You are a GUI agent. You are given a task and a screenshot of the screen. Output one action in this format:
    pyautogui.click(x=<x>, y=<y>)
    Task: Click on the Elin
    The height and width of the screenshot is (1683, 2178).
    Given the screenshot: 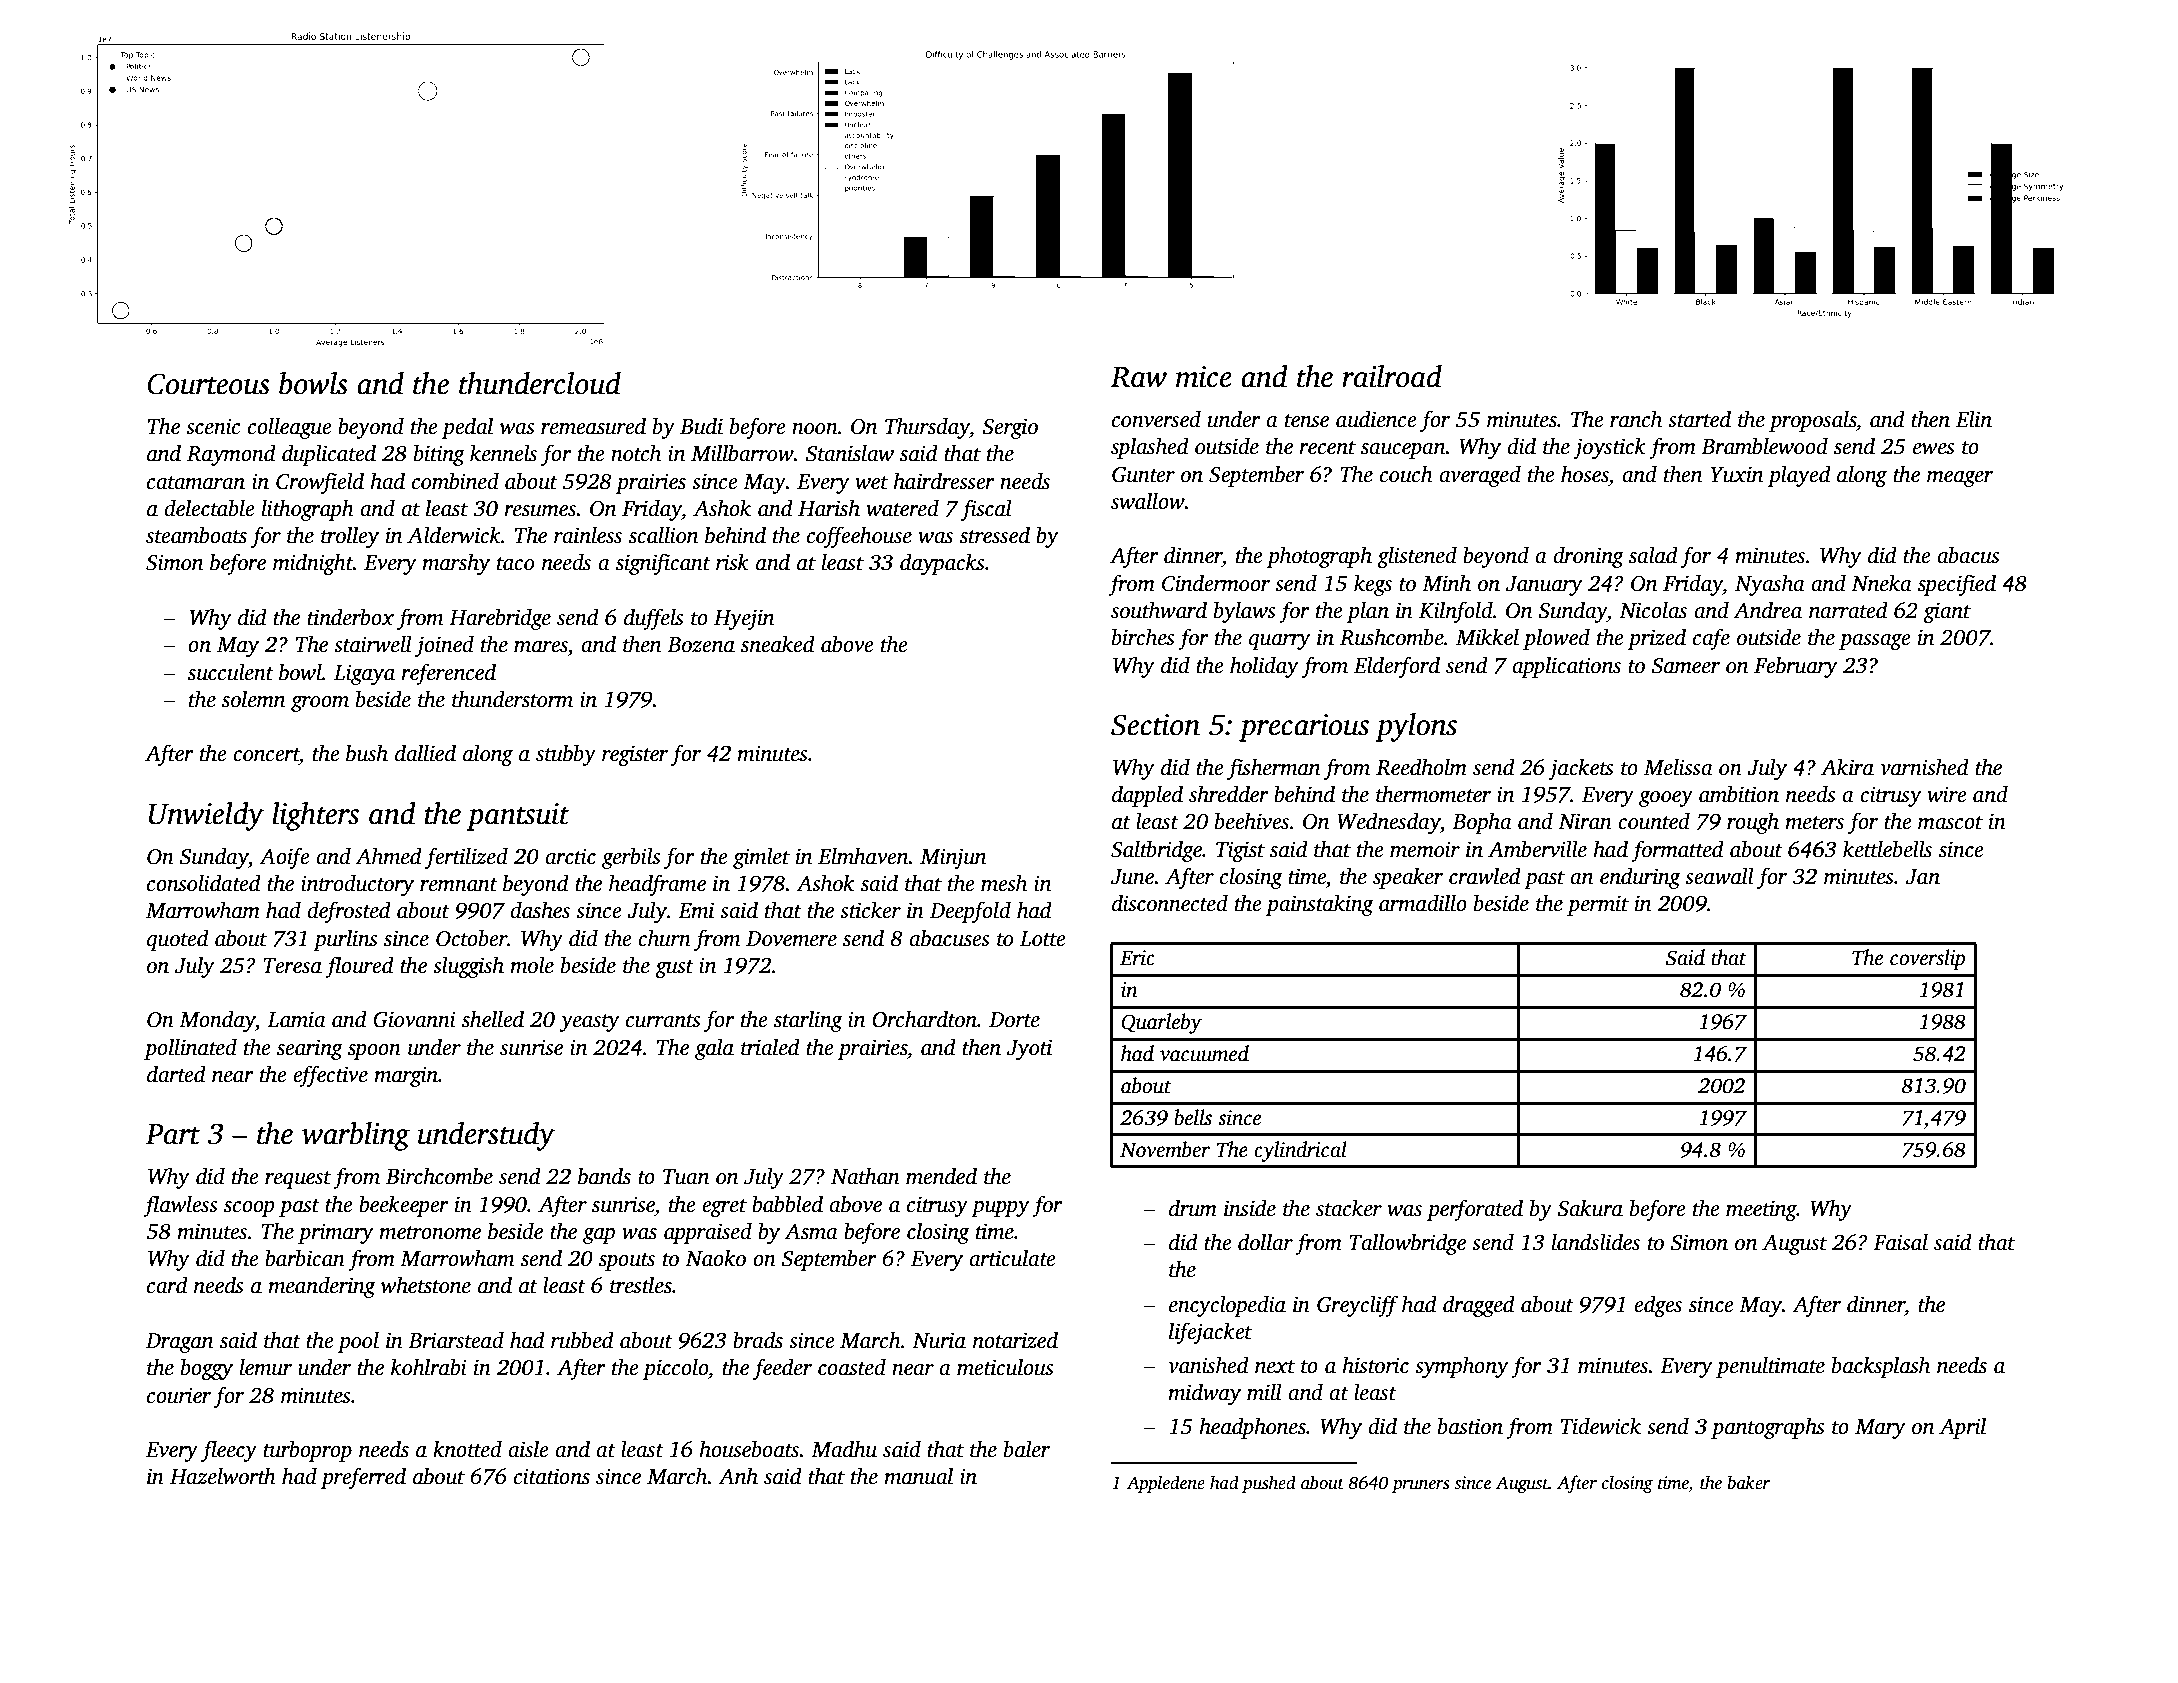 What is the action you would take?
    pyautogui.click(x=1974, y=419)
